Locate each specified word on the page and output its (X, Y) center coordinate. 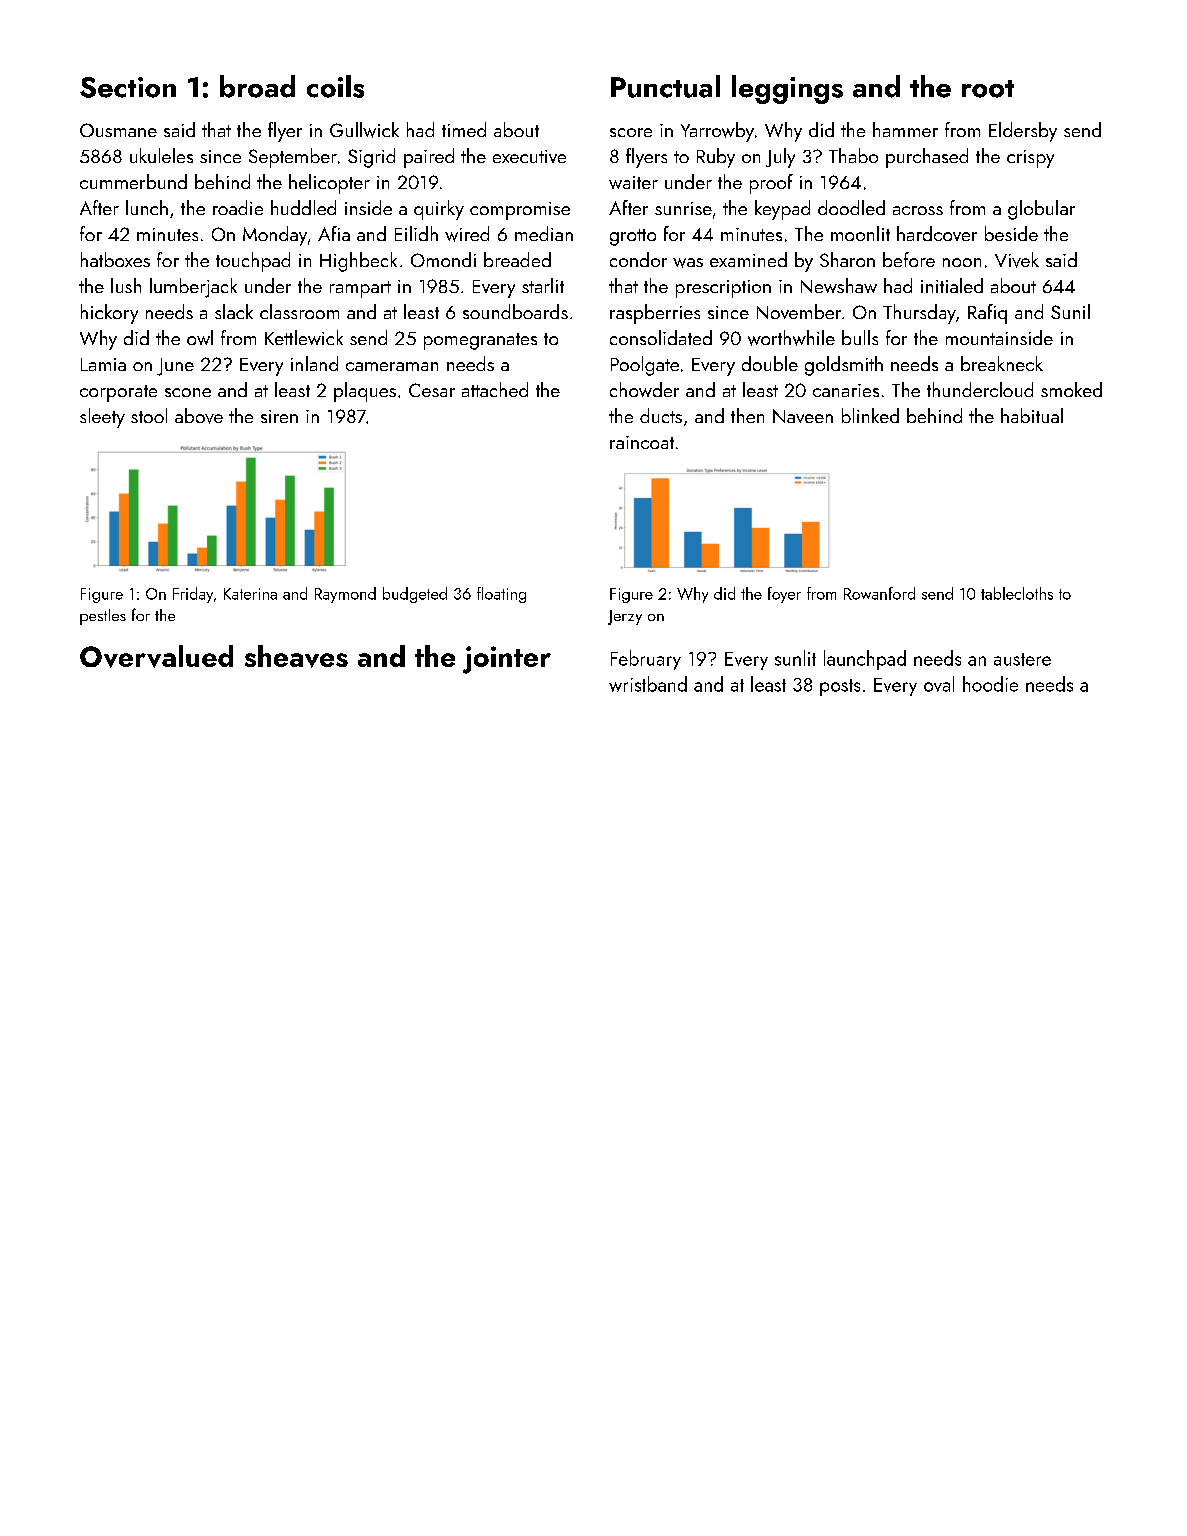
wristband (648, 684)
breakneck (1002, 363)
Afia (334, 233)
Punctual (665, 86)
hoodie (990, 684)
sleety (102, 418)
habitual (1032, 415)
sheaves (296, 656)
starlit (543, 285)
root (988, 89)
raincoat (642, 442)
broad (257, 86)
